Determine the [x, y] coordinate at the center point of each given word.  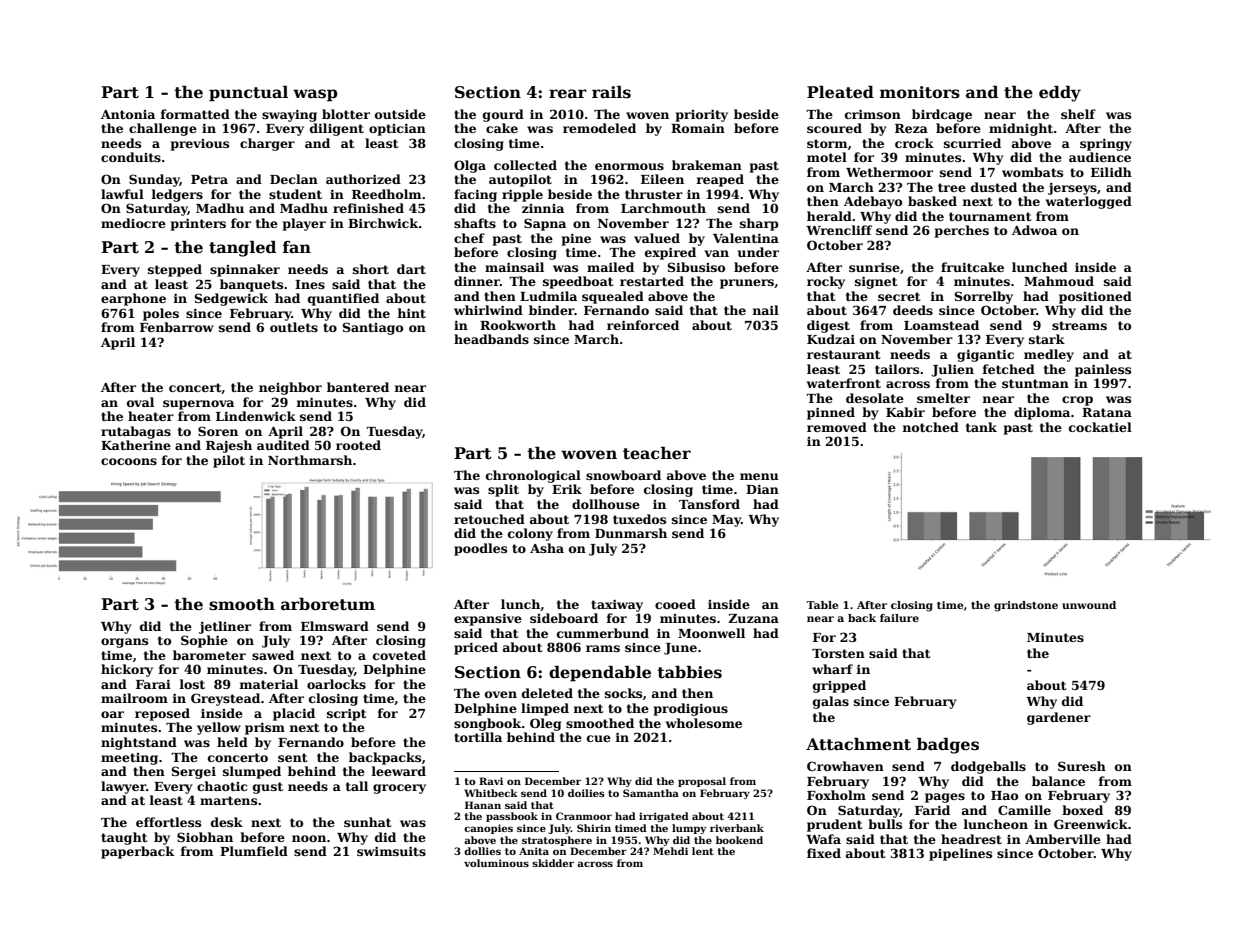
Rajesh [229, 446]
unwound [1089, 605]
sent [293, 757]
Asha [547, 548]
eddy [1060, 94]
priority [702, 115]
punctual [248, 94]
